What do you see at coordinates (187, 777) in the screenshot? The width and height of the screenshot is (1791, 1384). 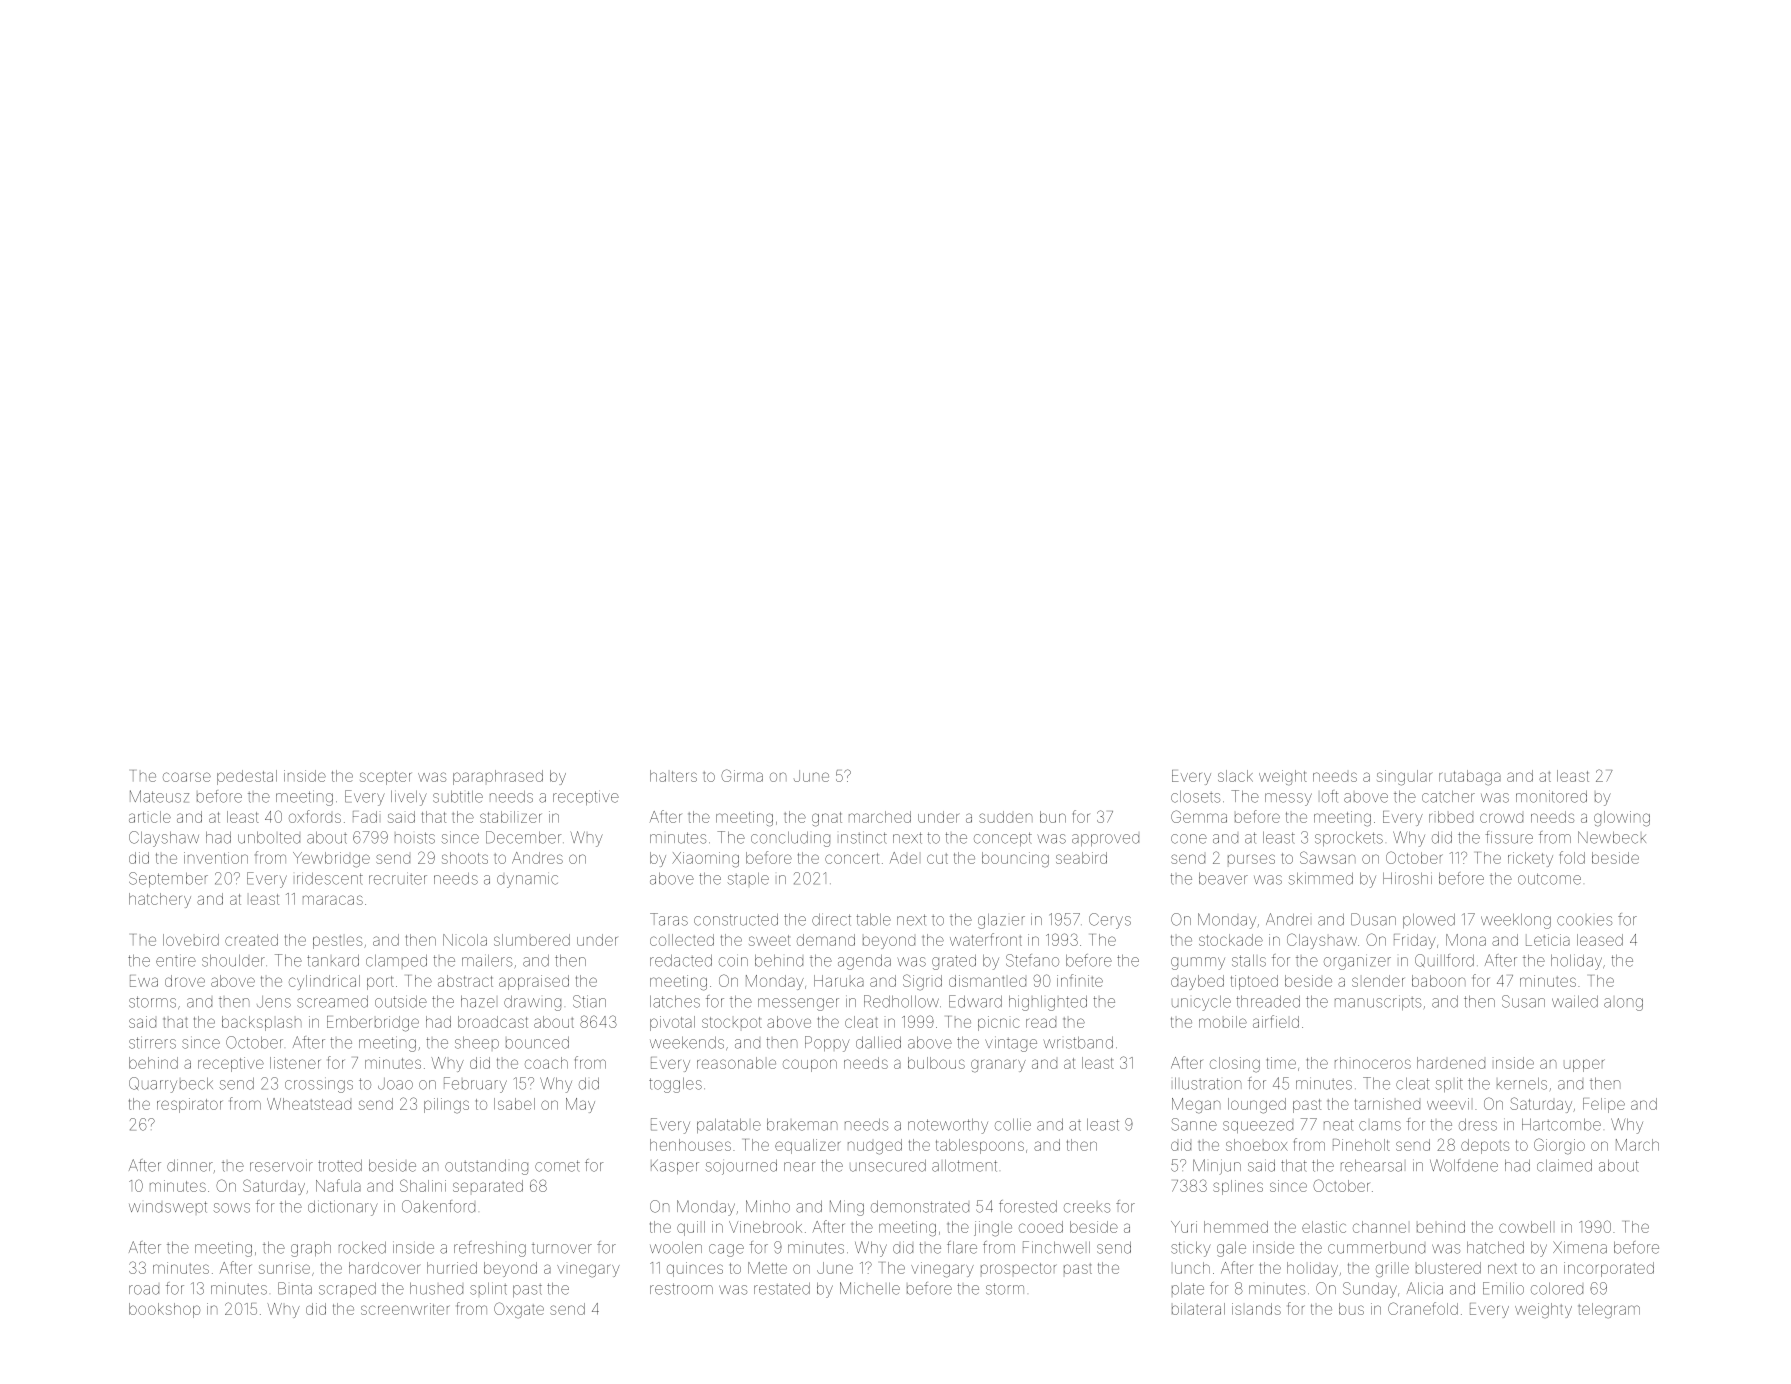 I see `coarse` at bounding box center [187, 777].
